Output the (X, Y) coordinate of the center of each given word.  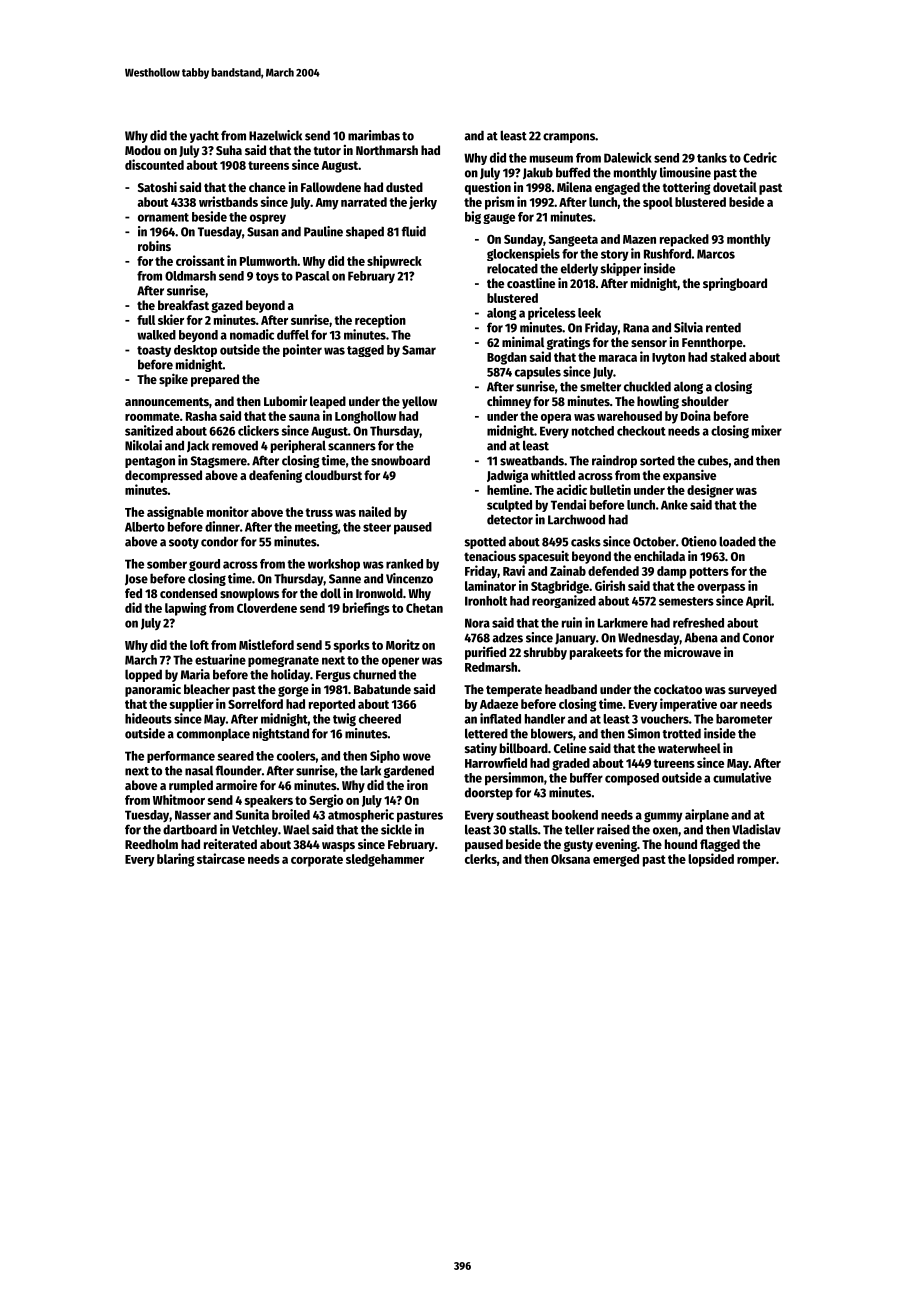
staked (728, 357)
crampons (569, 138)
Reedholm (151, 844)
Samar (419, 350)
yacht (204, 136)
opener (400, 662)
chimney (509, 402)
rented (723, 328)
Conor (758, 638)
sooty (184, 543)
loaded (737, 541)
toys (267, 277)
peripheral (298, 446)
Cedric (760, 157)
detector (510, 519)
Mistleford (266, 644)
